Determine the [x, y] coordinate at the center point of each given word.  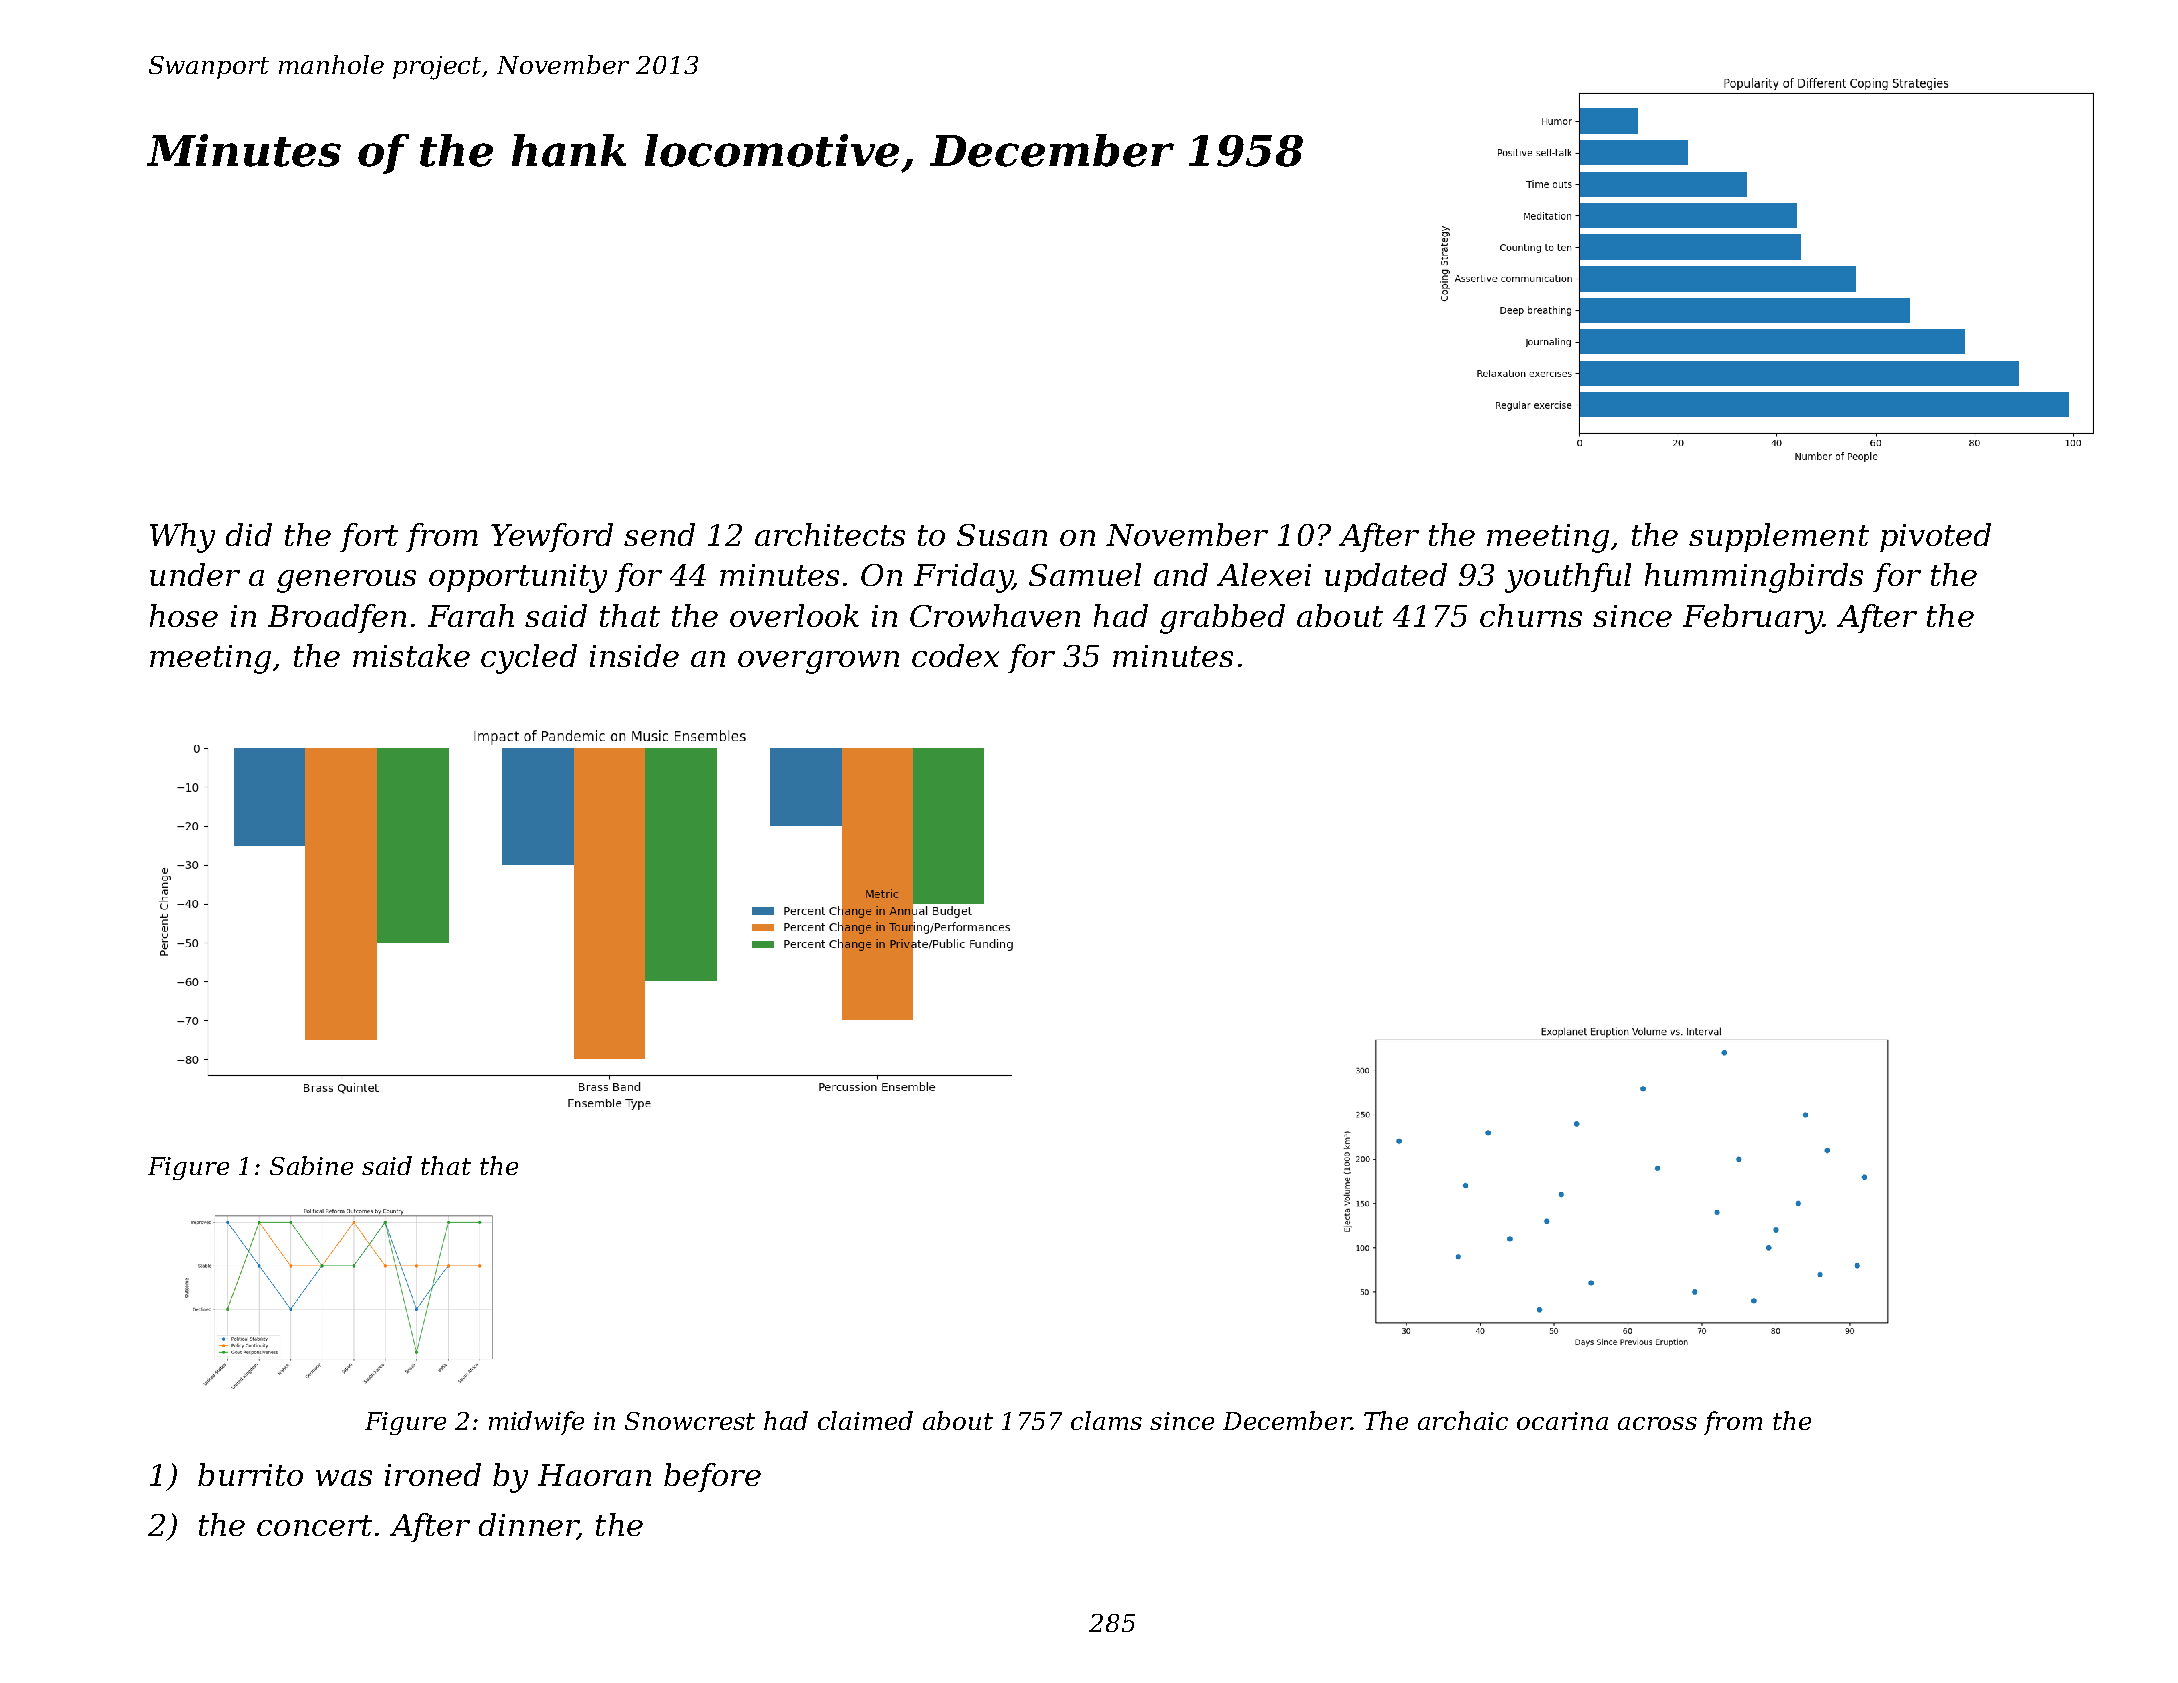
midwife [536, 1423]
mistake [411, 655]
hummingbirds [1754, 578]
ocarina [1562, 1421]
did [249, 534]
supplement [1779, 537]
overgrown [818, 662]
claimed [865, 1420]
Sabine [311, 1165]
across [1657, 1423]
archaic [1463, 1420]
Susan [1002, 535]
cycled [529, 659]
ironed [433, 1474]
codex [955, 655]
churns [1531, 615]
